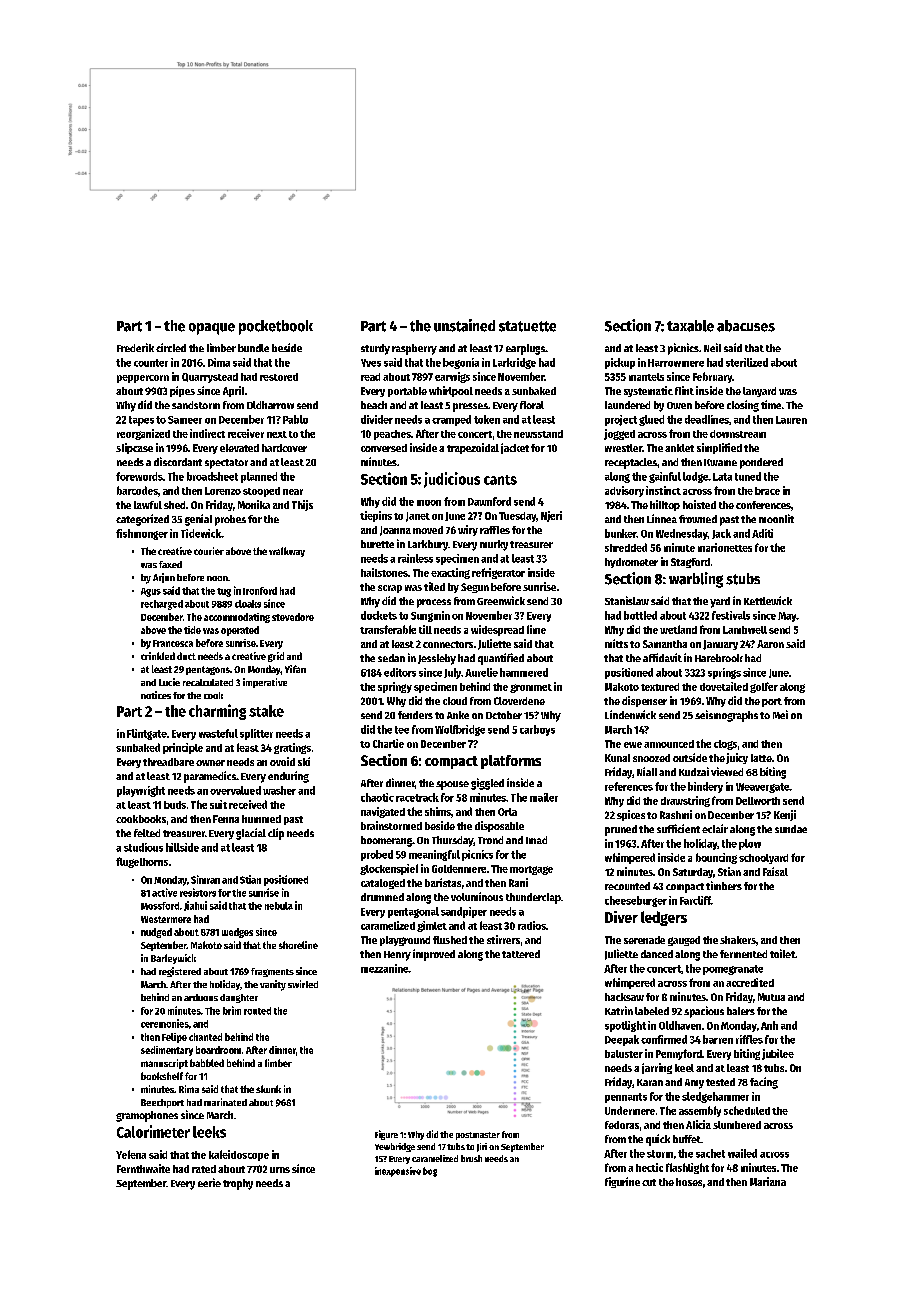 The height and width of the screenshot is (1308, 924). What do you see at coordinates (685, 801) in the screenshot?
I see `drawstring` at bounding box center [685, 801].
